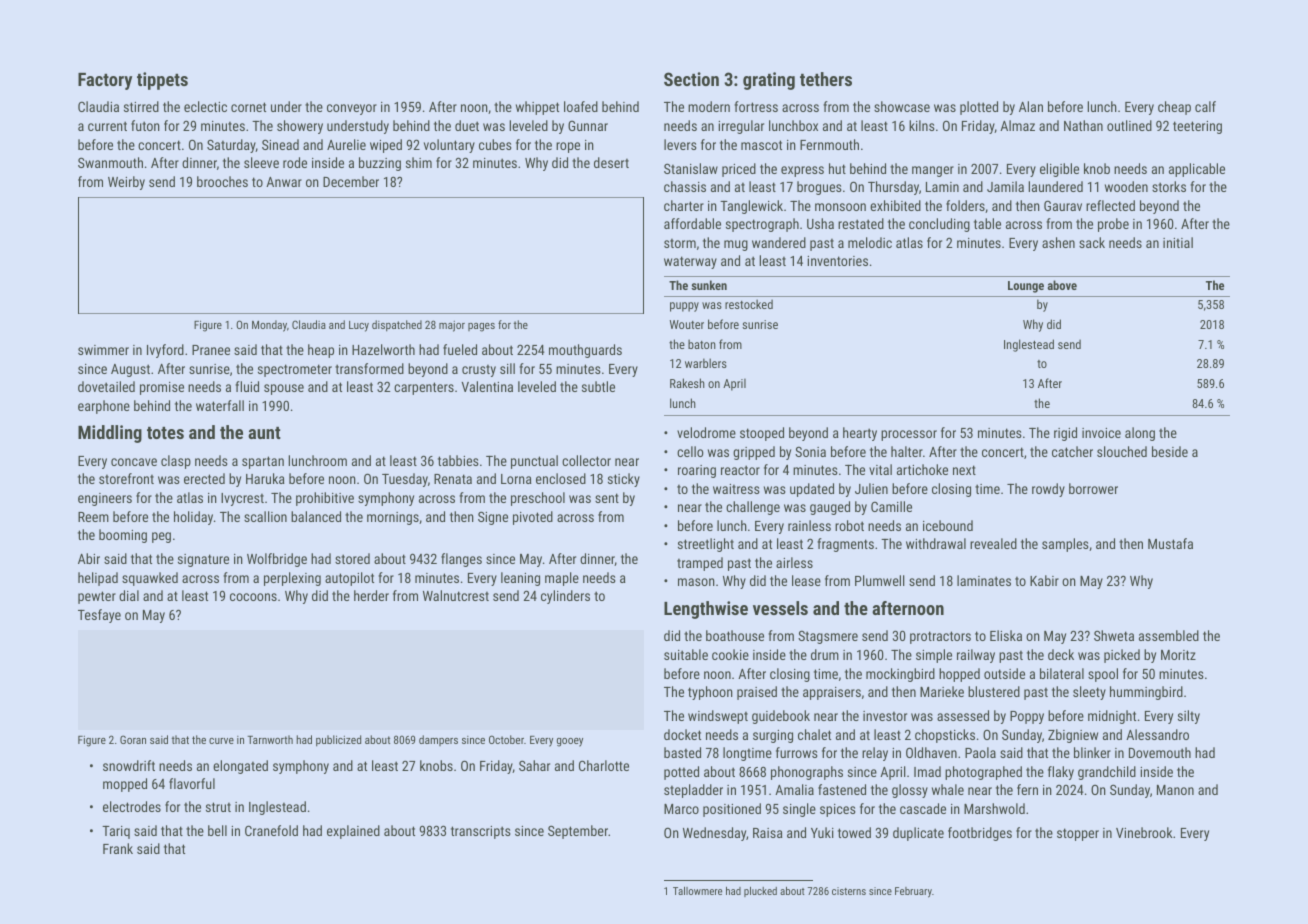 The width and height of the document is (1308, 924). I want to click on Sonia, so click(810, 451).
